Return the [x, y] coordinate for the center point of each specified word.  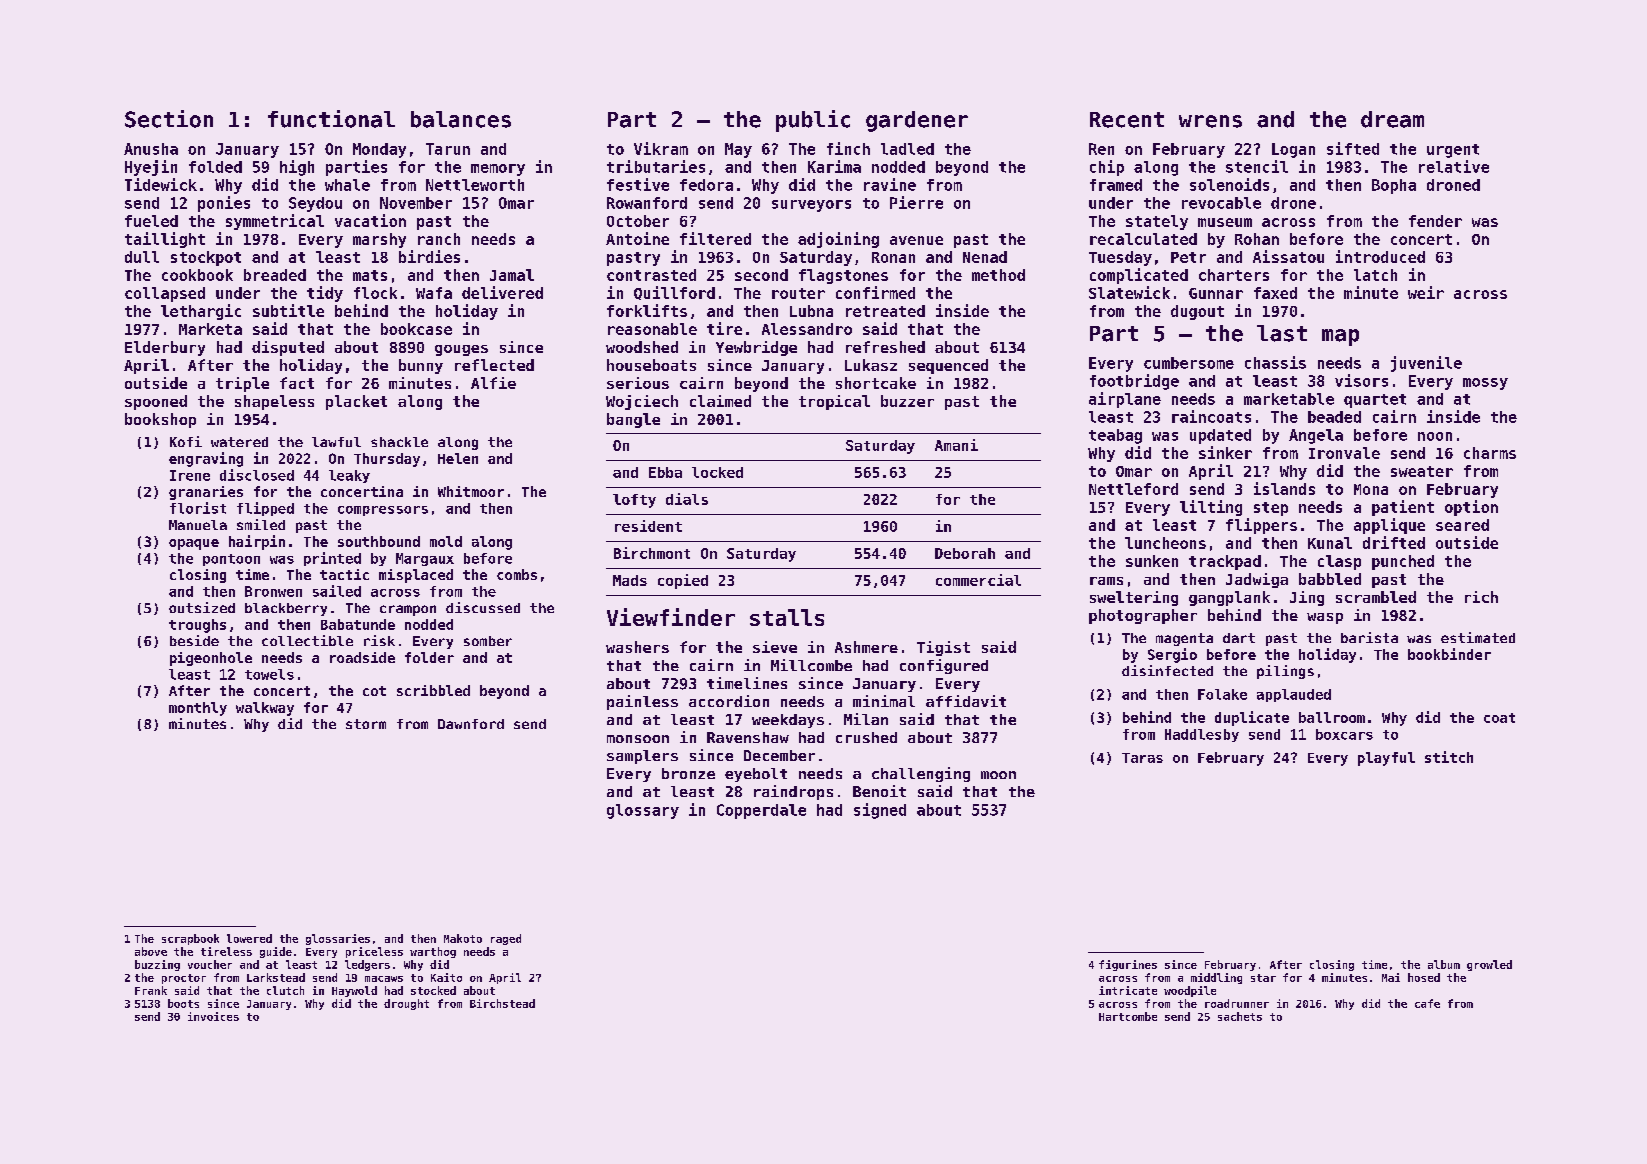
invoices [213, 1016]
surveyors [811, 206]
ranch [439, 239]
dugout [1197, 312]
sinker [1225, 452]
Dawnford [471, 724]
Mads [630, 580]
